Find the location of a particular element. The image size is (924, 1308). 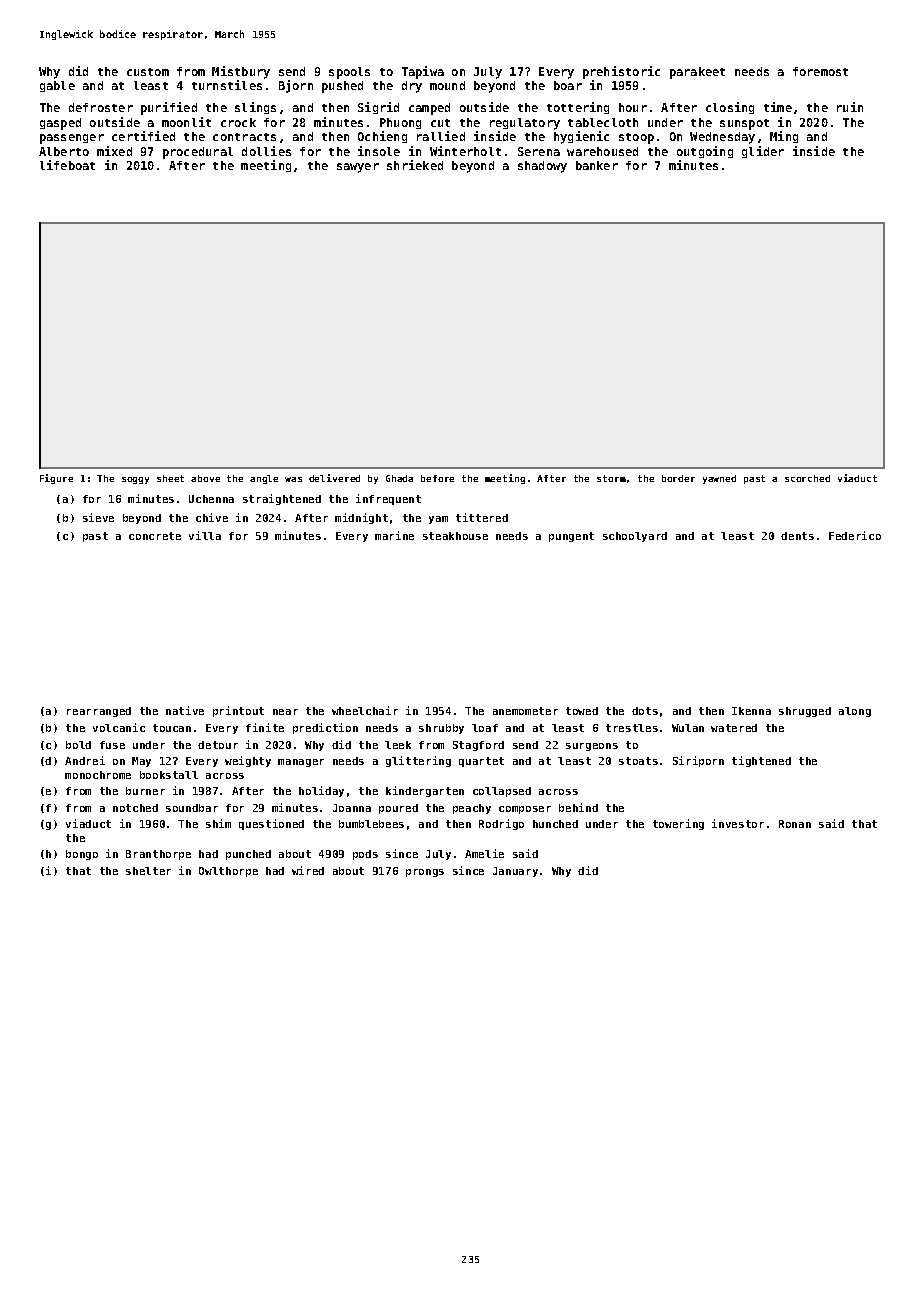

villa is located at coordinates (205, 535).
